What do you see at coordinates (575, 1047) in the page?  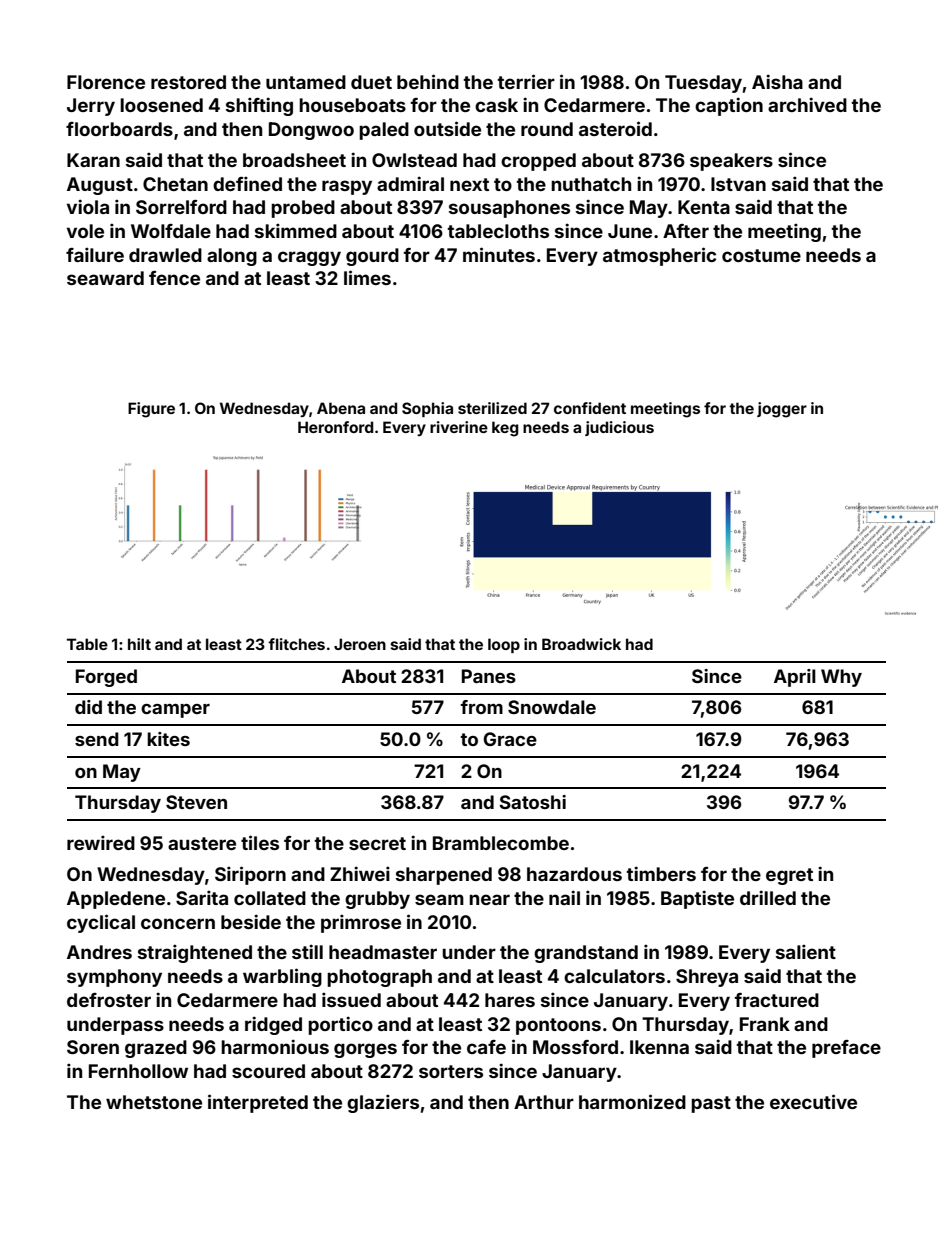 I see `Mossford` at bounding box center [575, 1047].
